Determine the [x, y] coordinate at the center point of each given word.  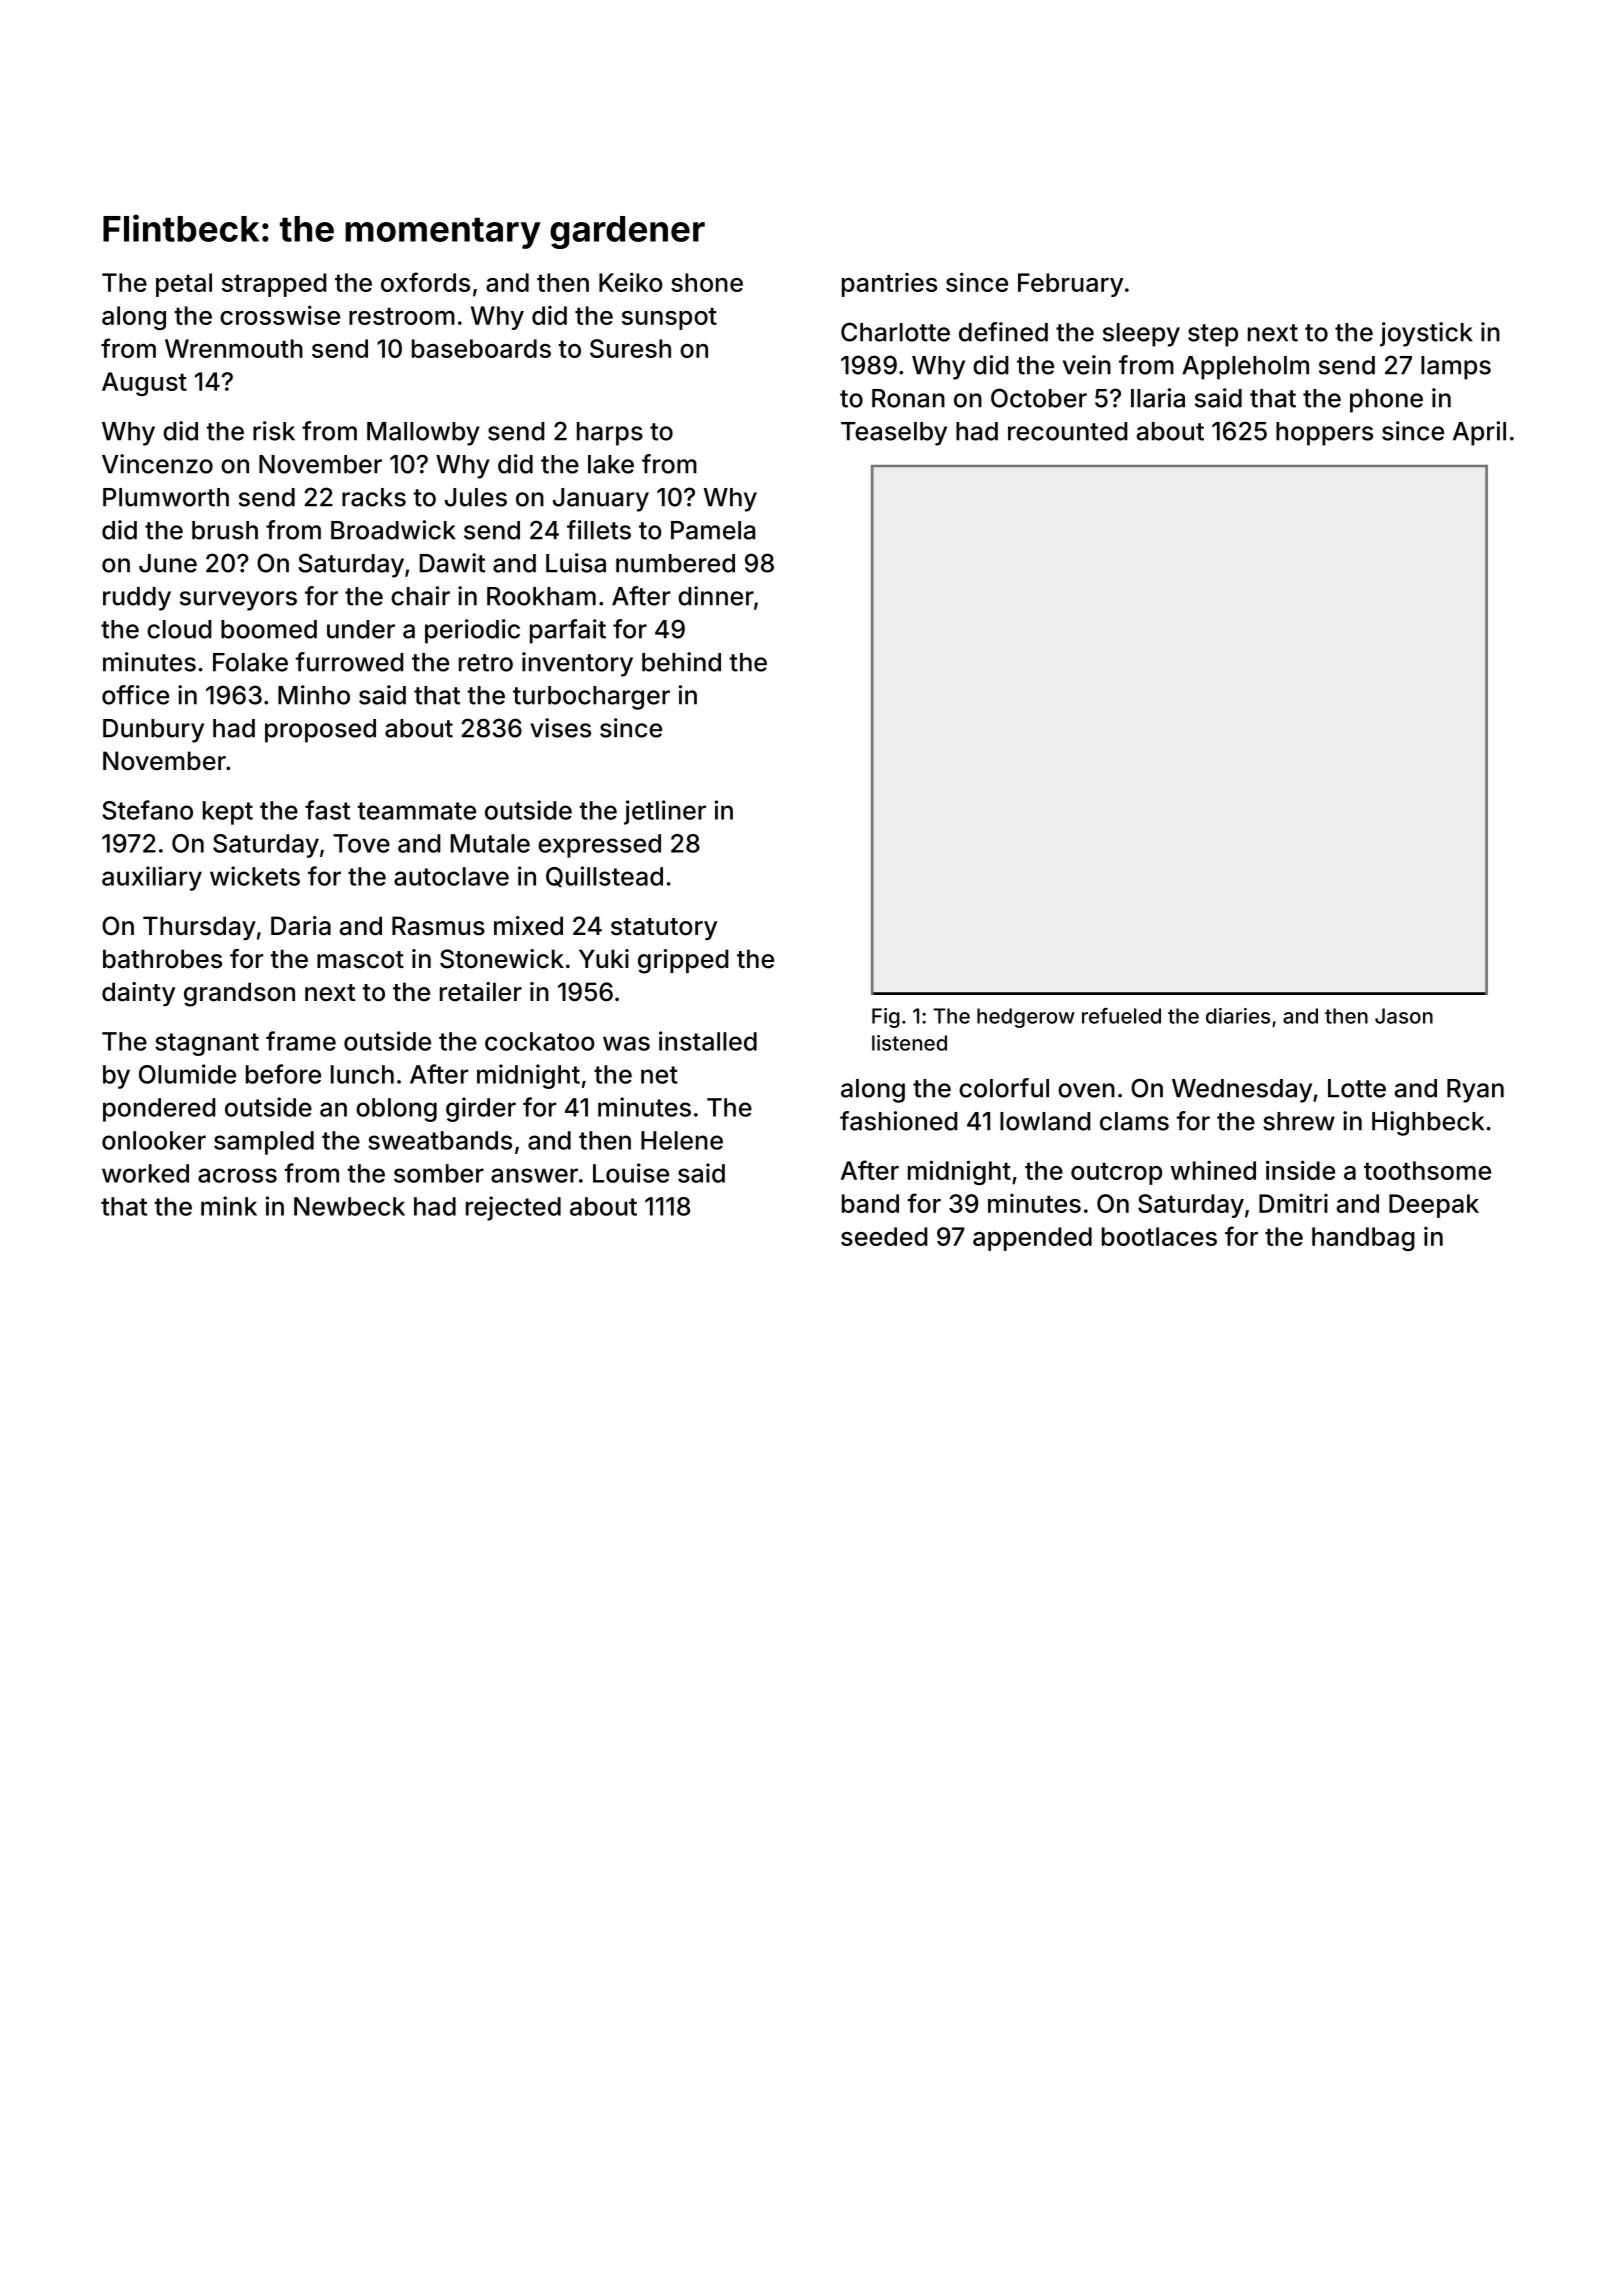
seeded [884, 1236]
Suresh [630, 348]
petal [184, 285]
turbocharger [591, 698]
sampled [264, 1143]
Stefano [147, 810]
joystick [1426, 334]
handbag [1363, 1239]
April [1479, 433]
